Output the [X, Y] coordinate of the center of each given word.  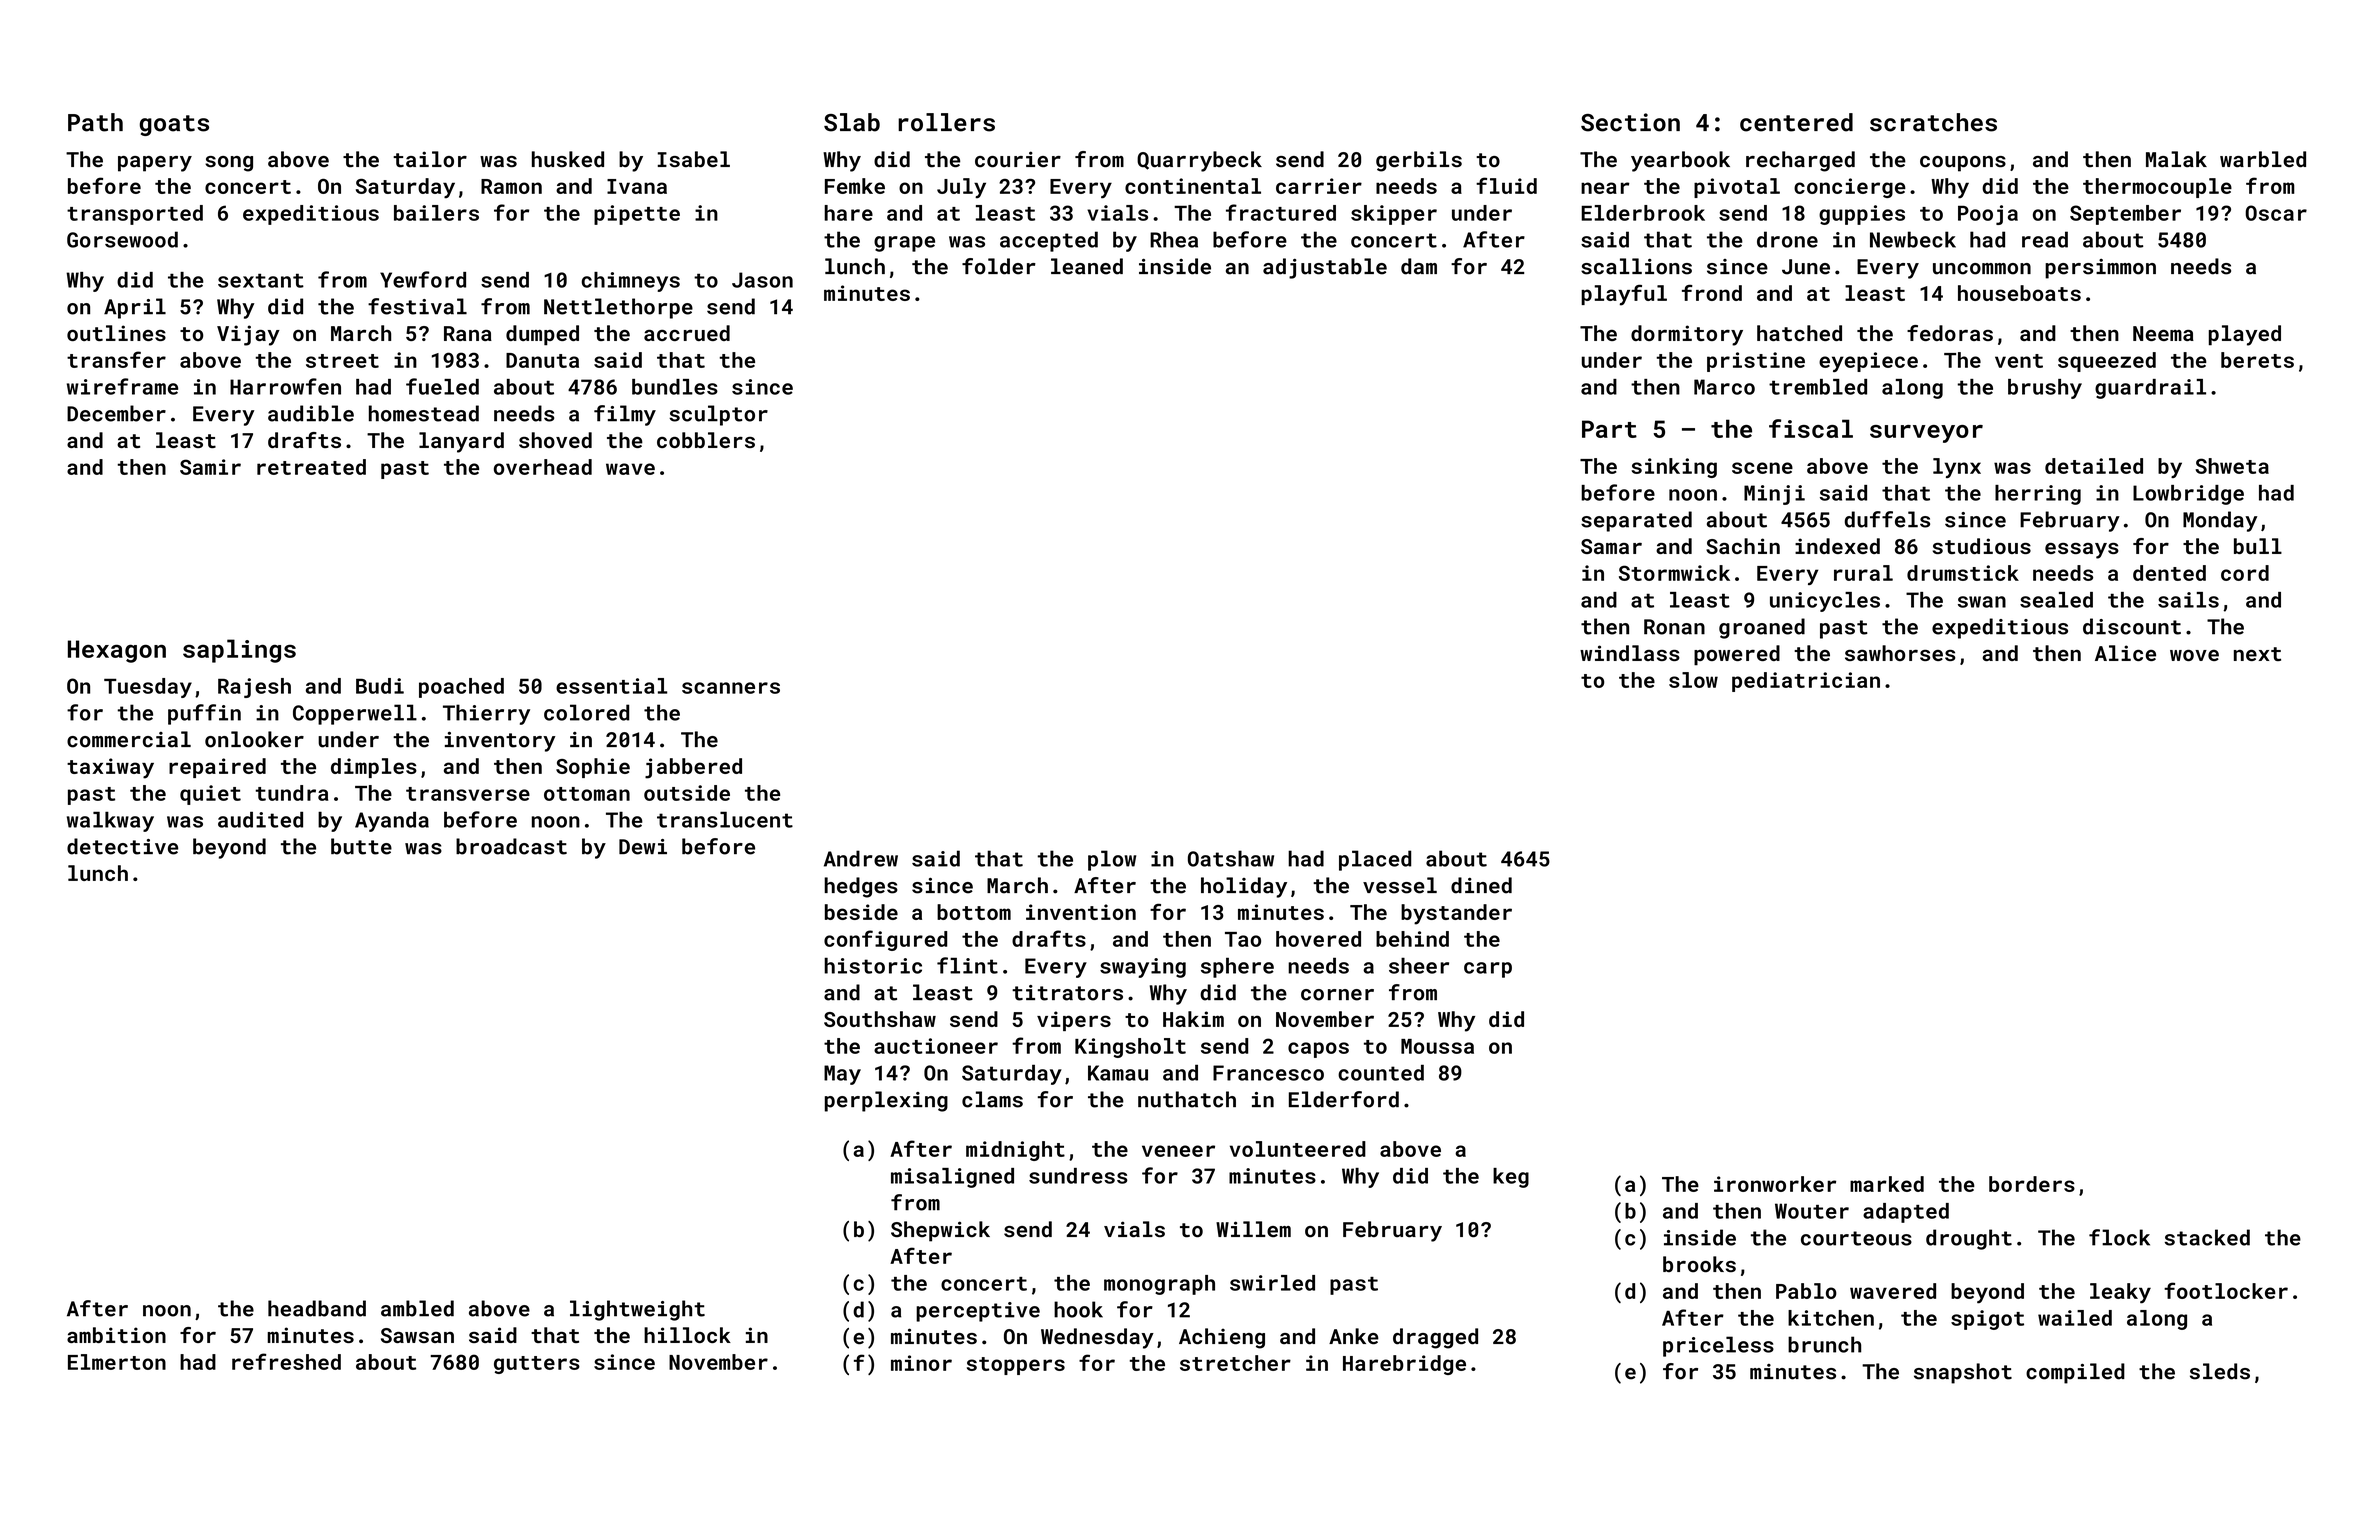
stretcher [1235, 1363]
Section [1630, 122]
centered [1796, 122]
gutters [537, 1365]
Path [95, 122]
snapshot [1963, 1373]
